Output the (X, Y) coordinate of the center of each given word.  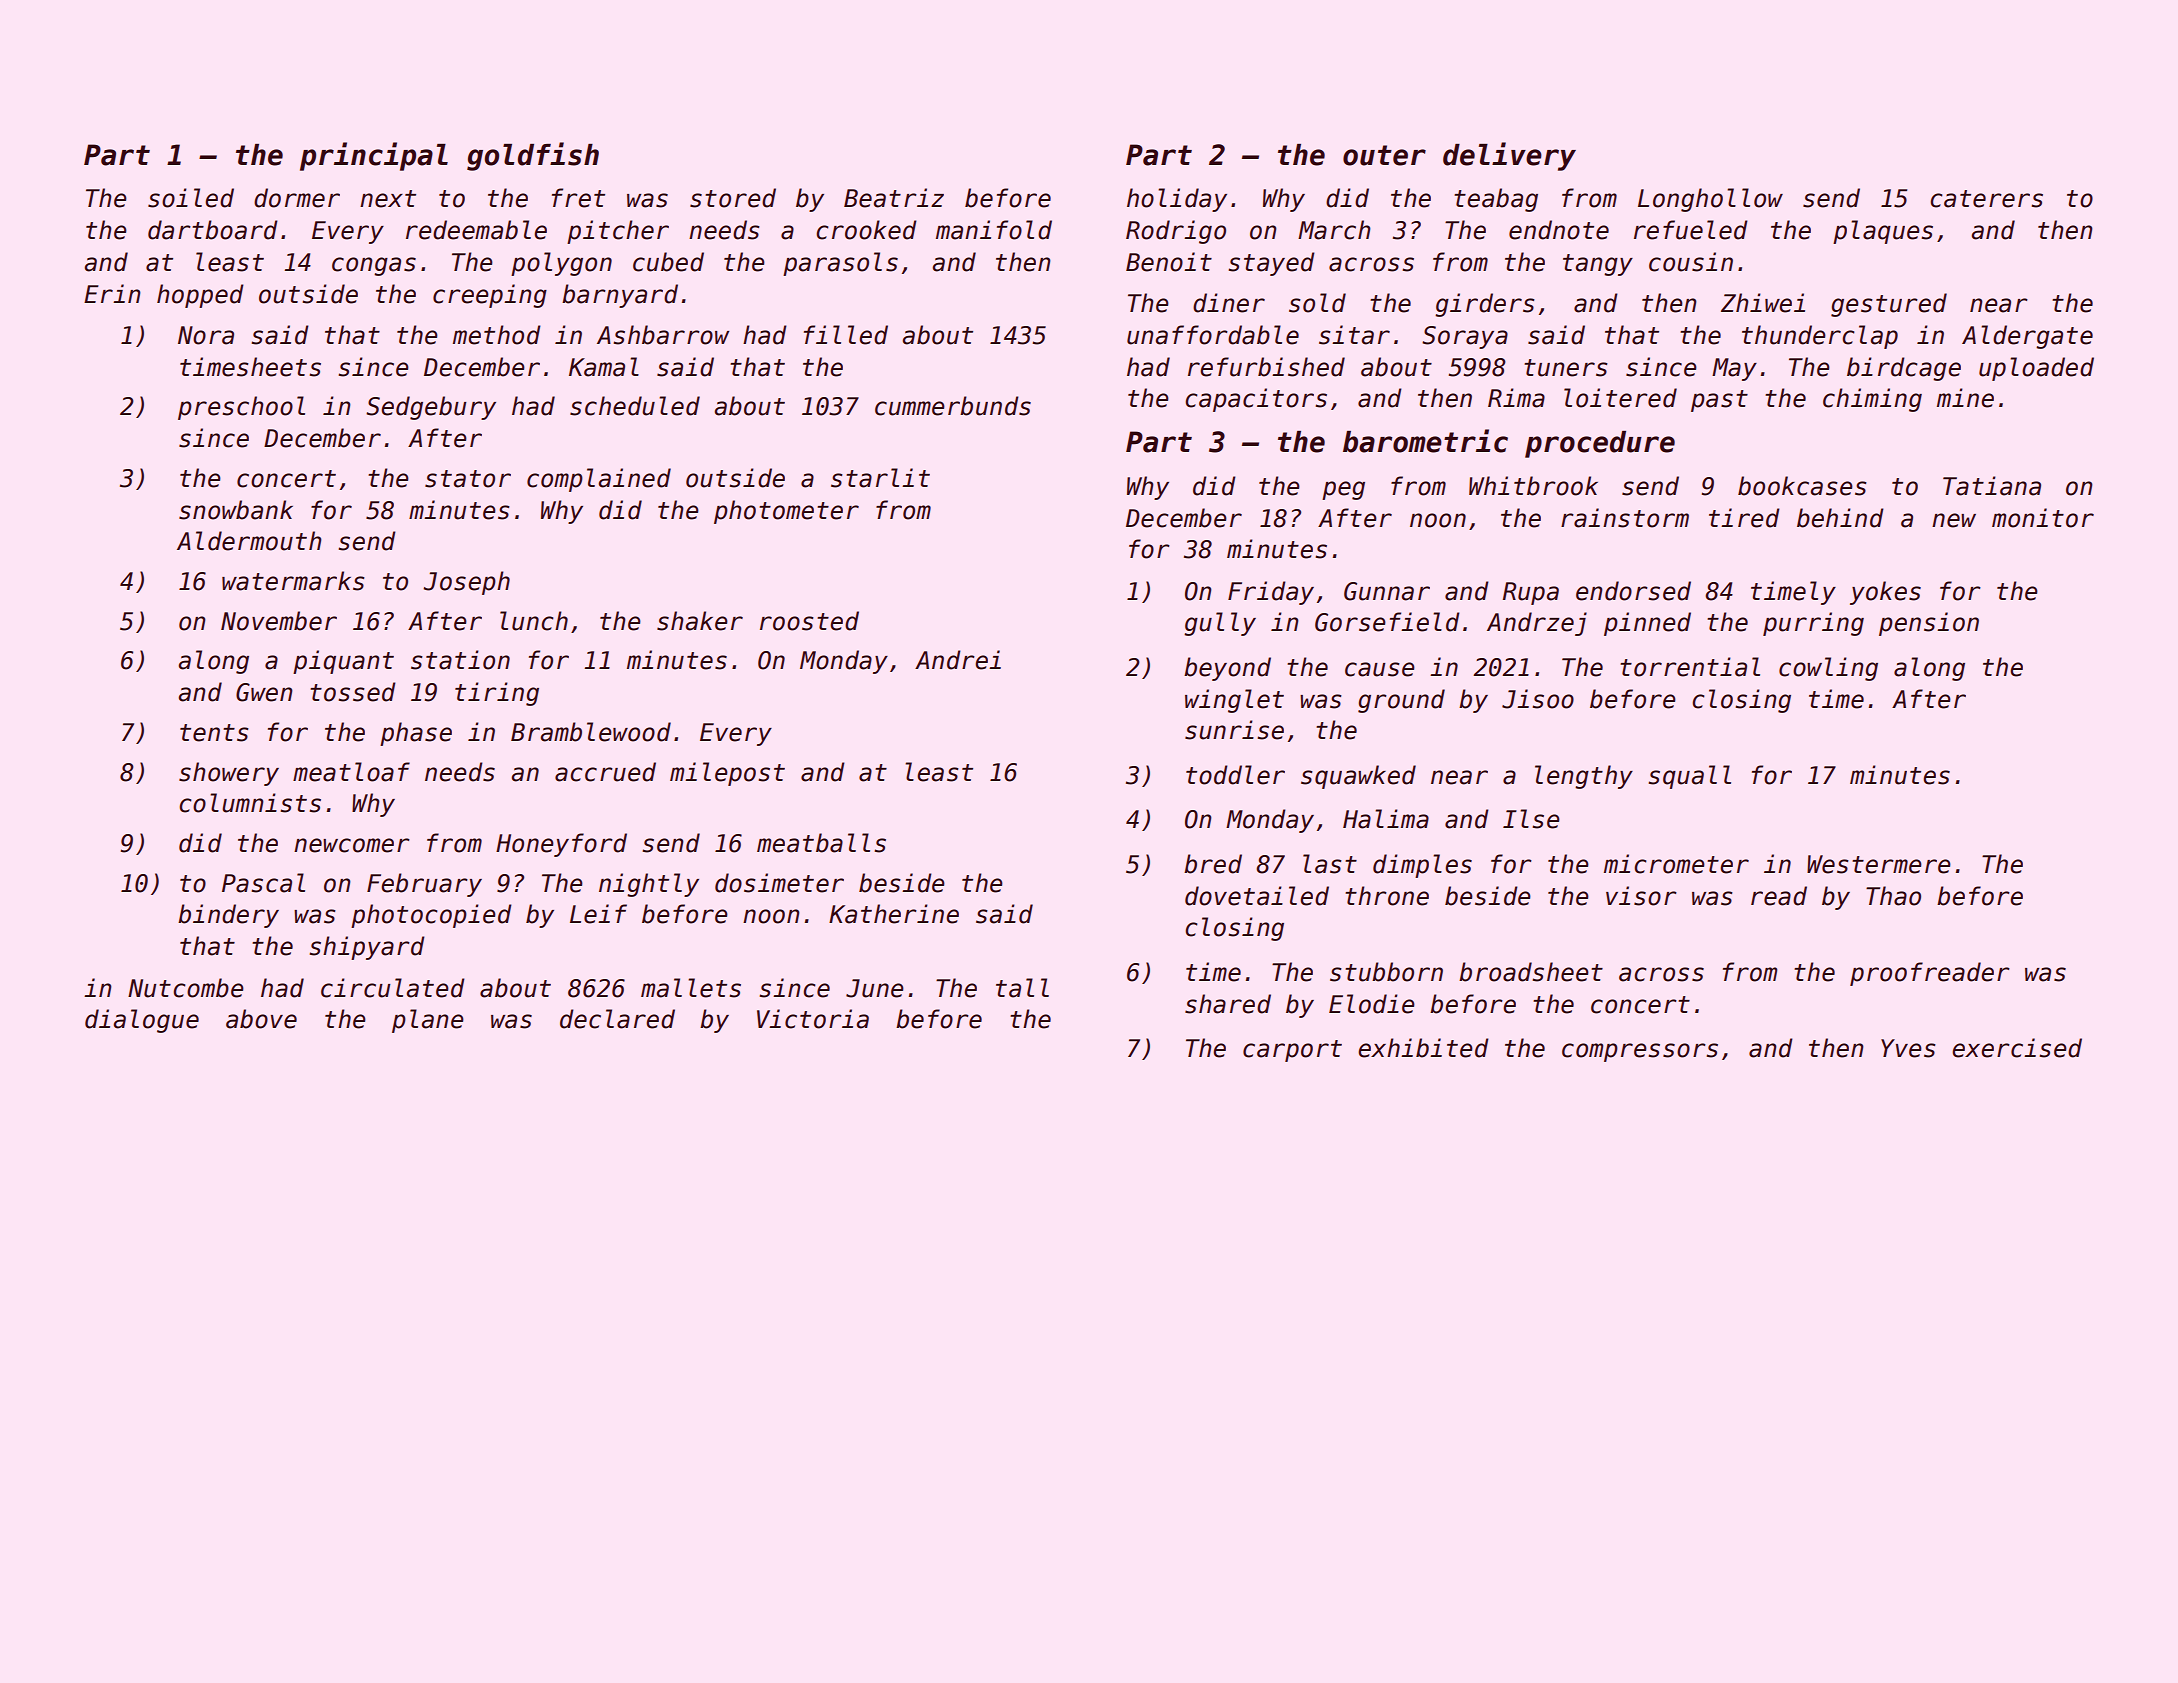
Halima (1386, 819)
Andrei (958, 660)
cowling (1828, 669)
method (497, 335)
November (279, 621)
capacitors (1256, 400)
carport (1292, 1051)
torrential (1690, 667)
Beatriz (894, 198)
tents (214, 733)
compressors (1640, 1052)
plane (428, 1021)
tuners (1566, 368)
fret (578, 198)
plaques (1883, 232)
